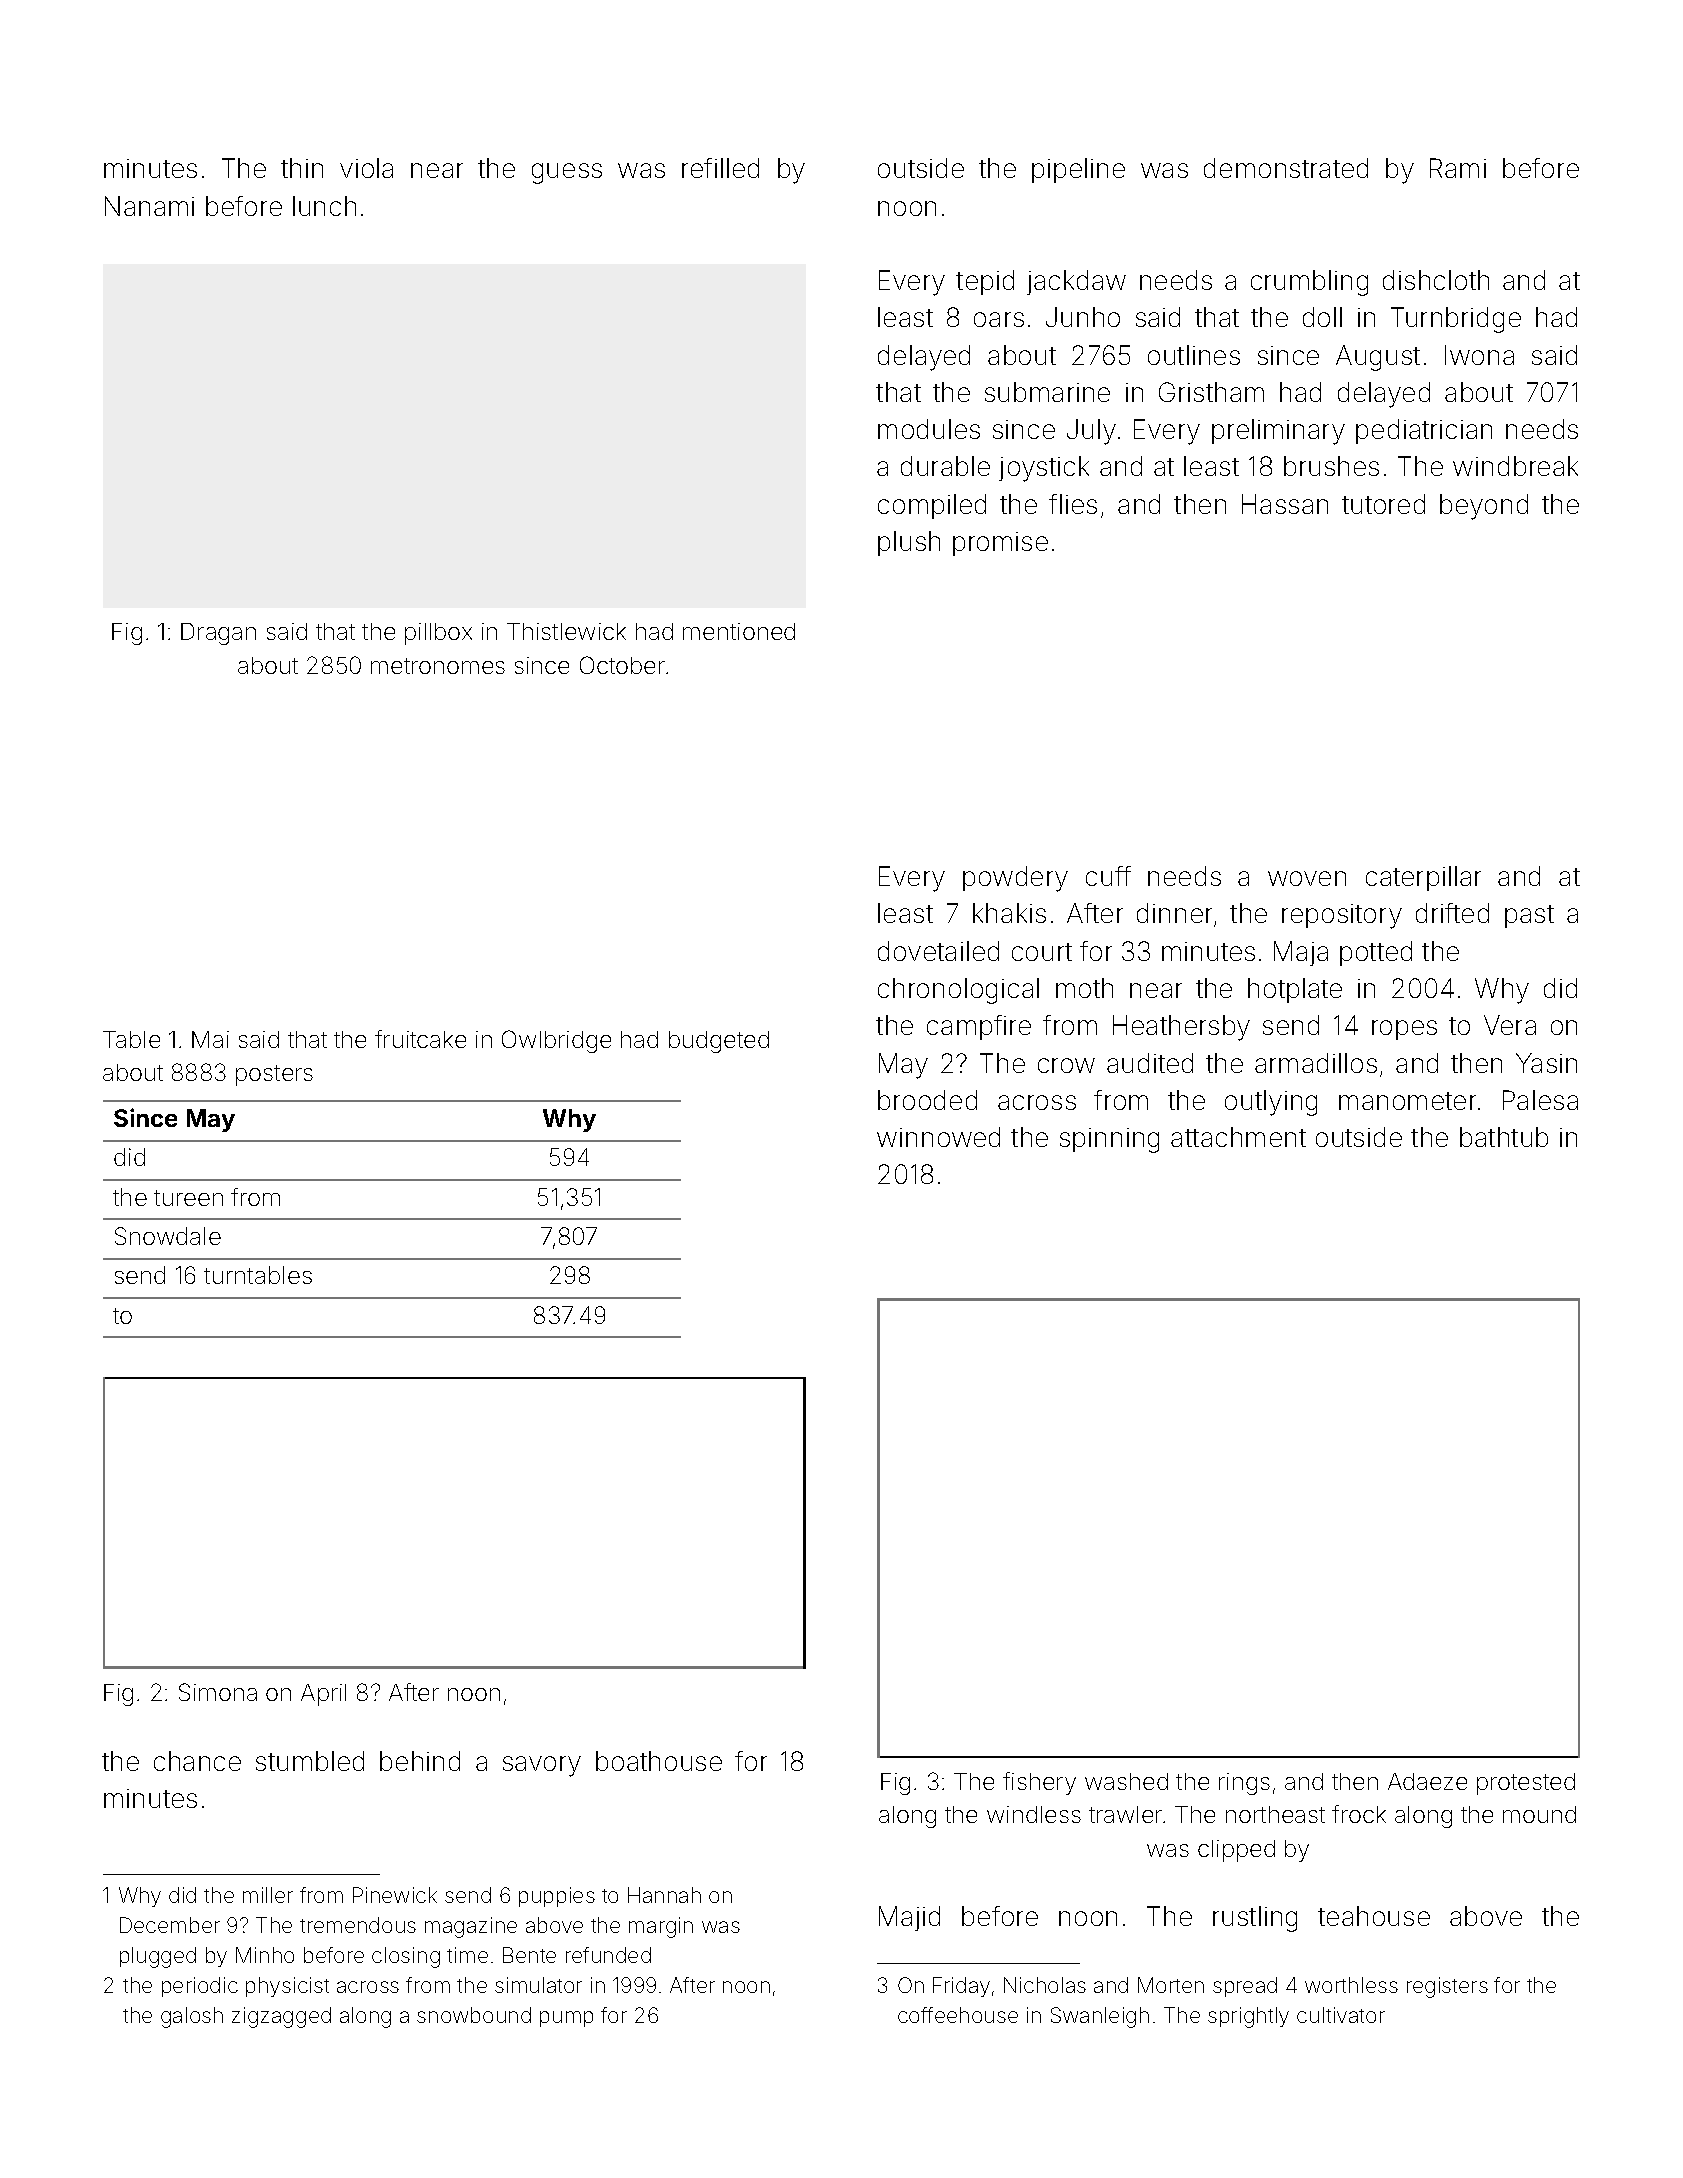 The image size is (1683, 2178). Describe the element at coordinates (938, 1137) in the screenshot. I see `winnowed` at that location.
